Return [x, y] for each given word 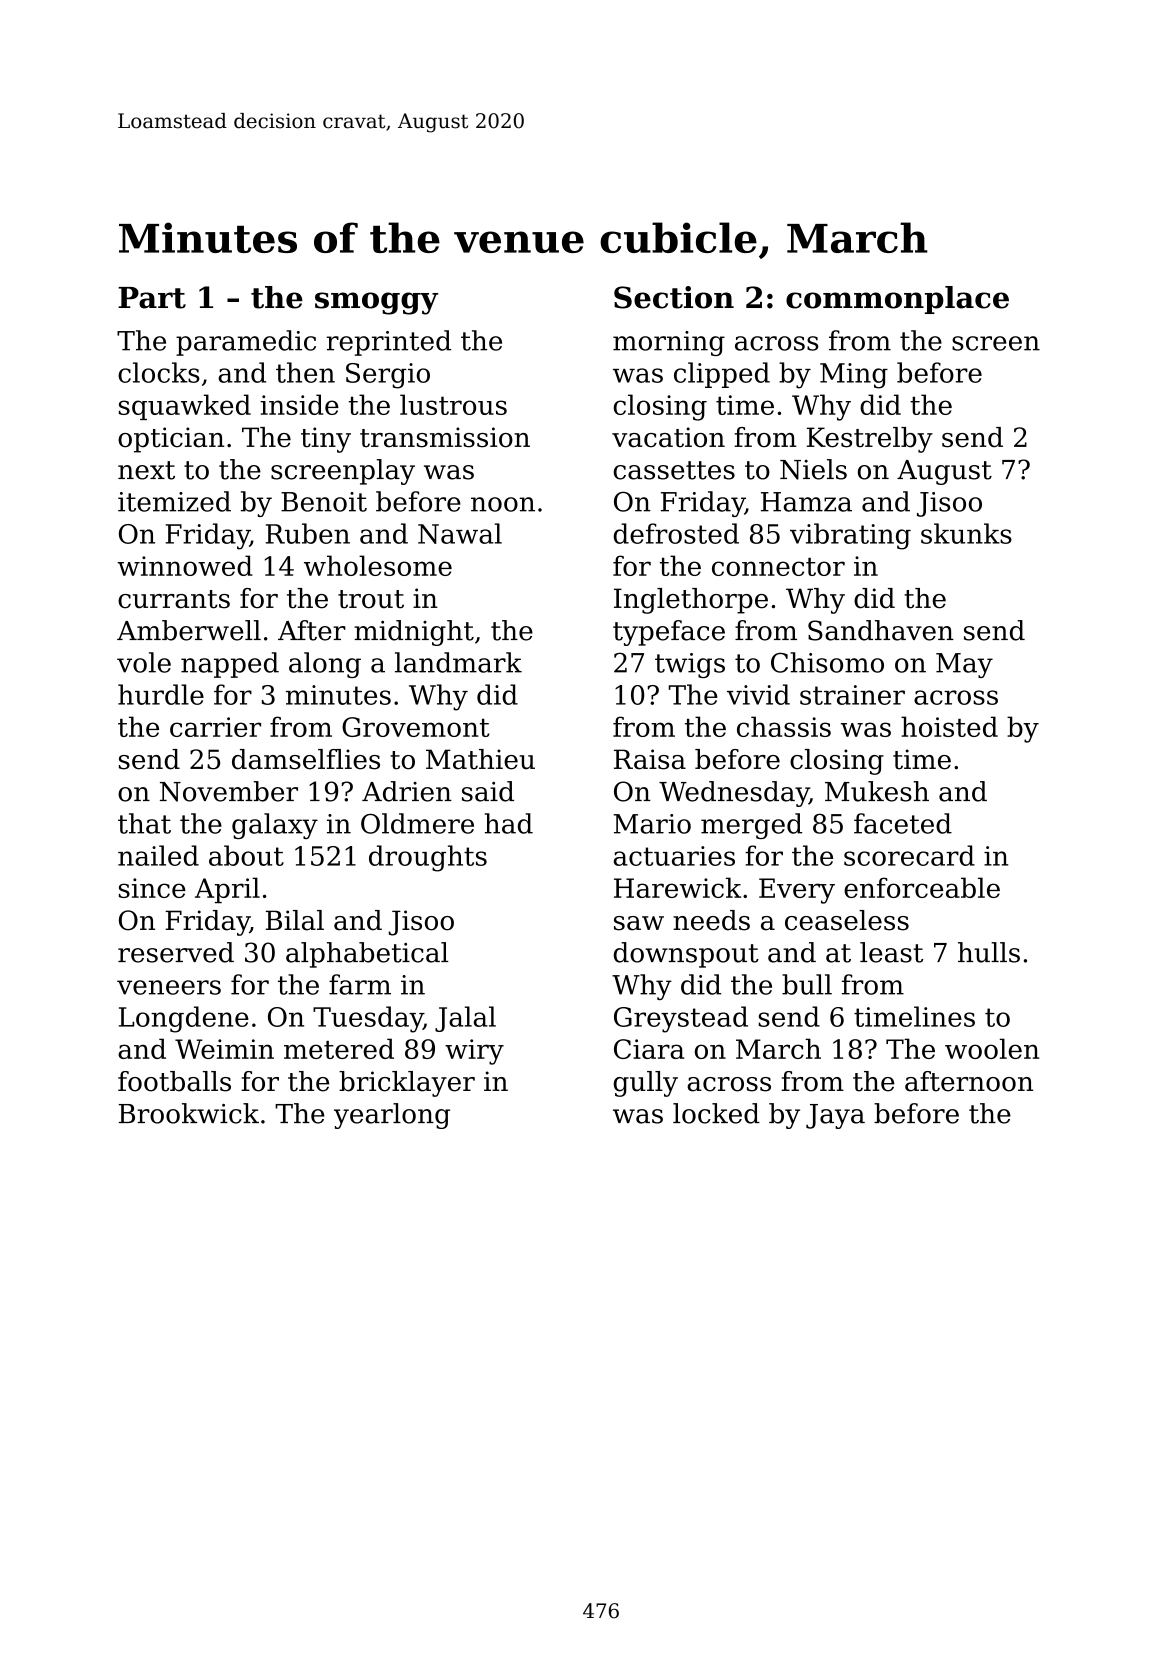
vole [144, 662]
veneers [169, 987]
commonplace [897, 300]
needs [711, 920]
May [964, 665]
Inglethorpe [691, 601]
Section [674, 297]
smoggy [376, 303]
